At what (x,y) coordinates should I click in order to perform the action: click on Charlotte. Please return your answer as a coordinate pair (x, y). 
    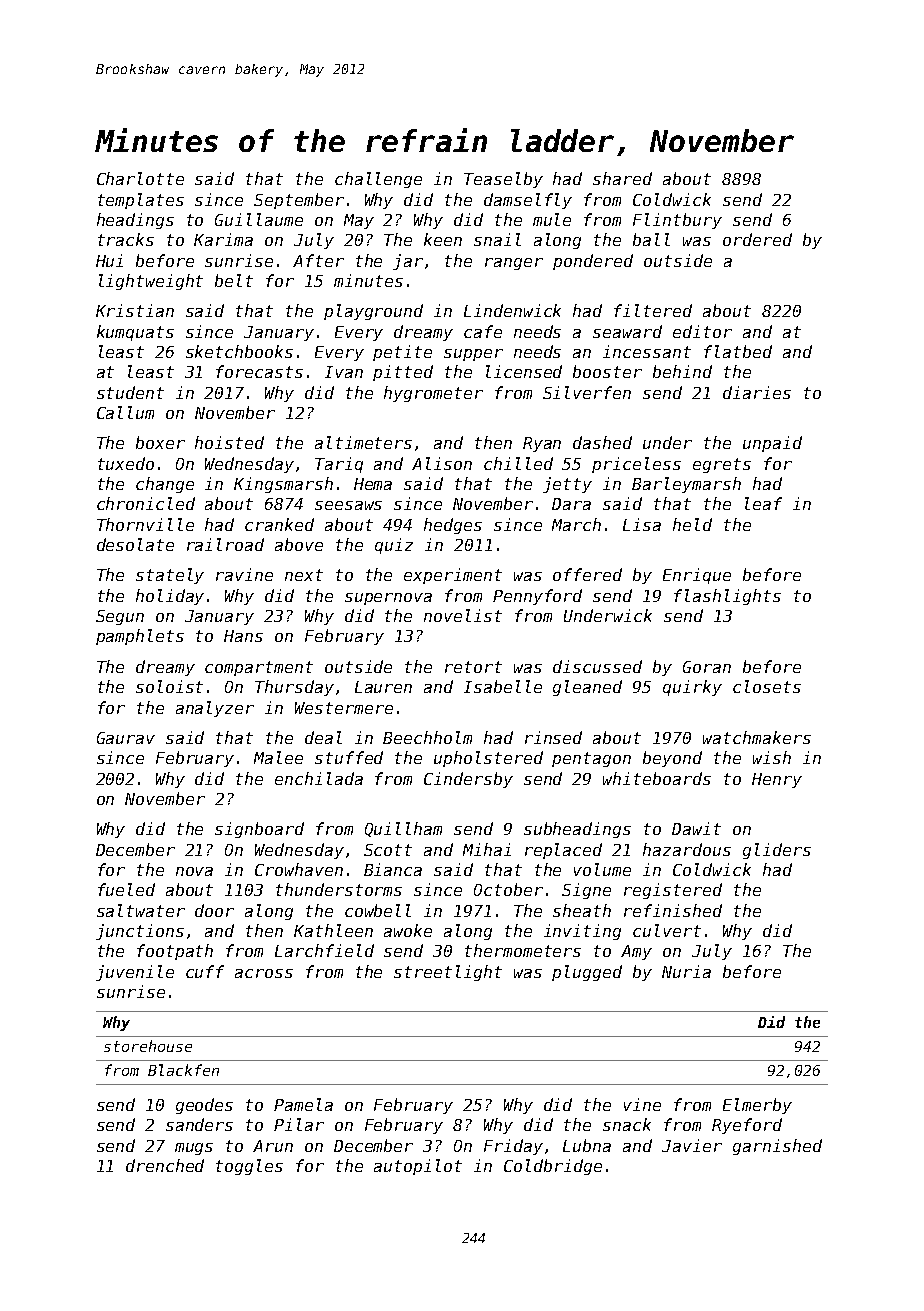
    Looking at the image, I should click on (140, 178).
